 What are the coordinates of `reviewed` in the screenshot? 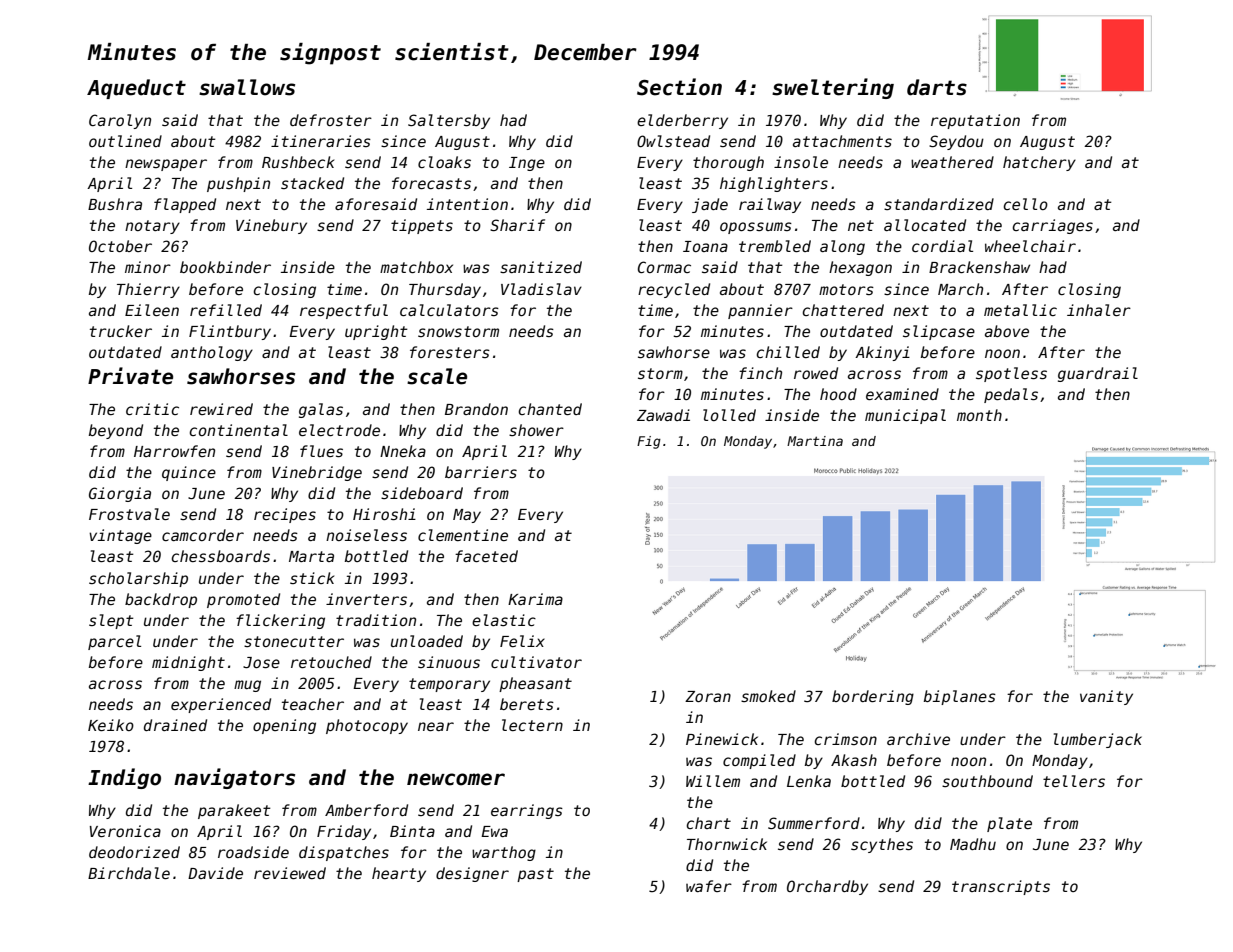 It's located at (290, 873).
